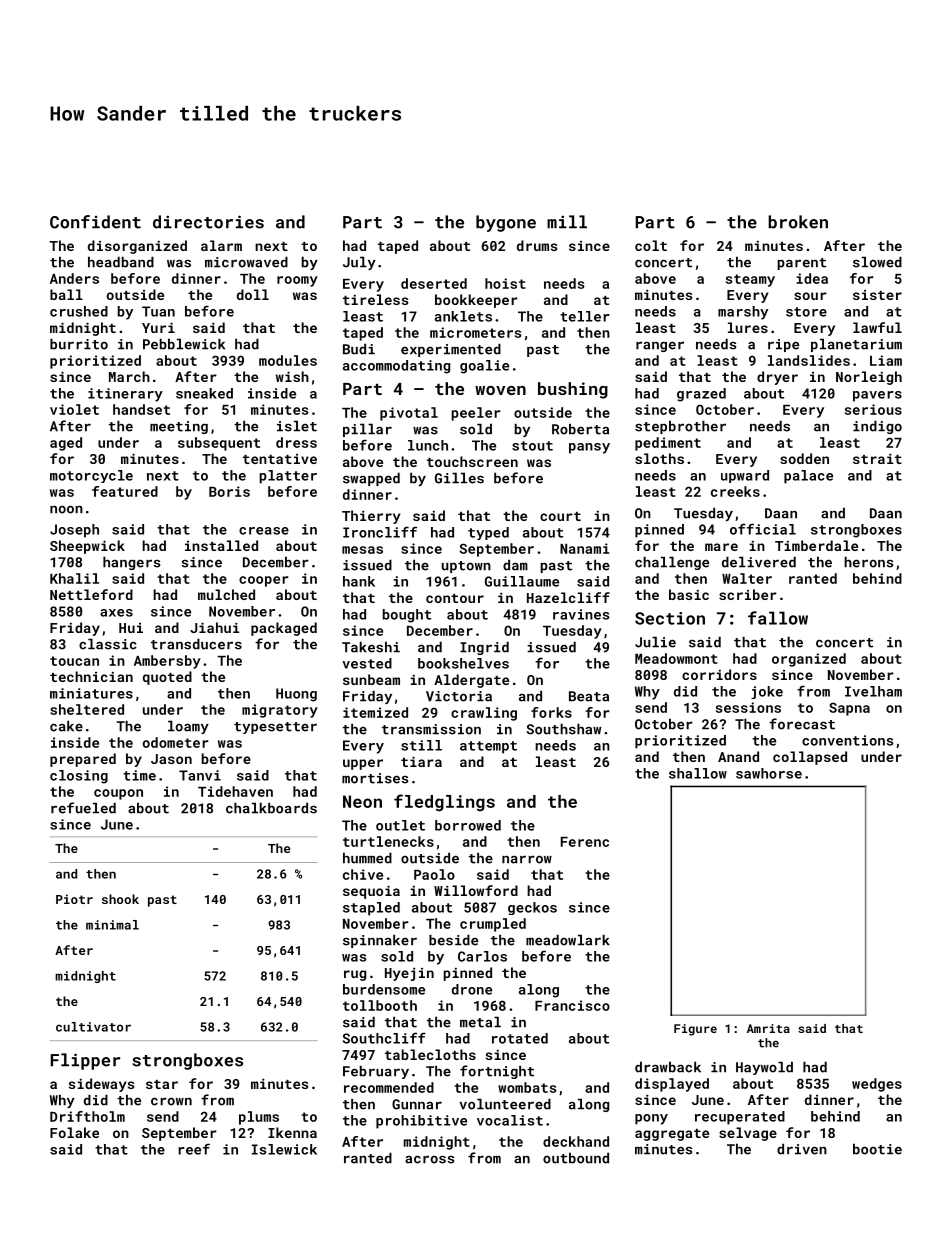 The width and height of the page is (952, 1233). I want to click on Confident, so click(95, 222).
